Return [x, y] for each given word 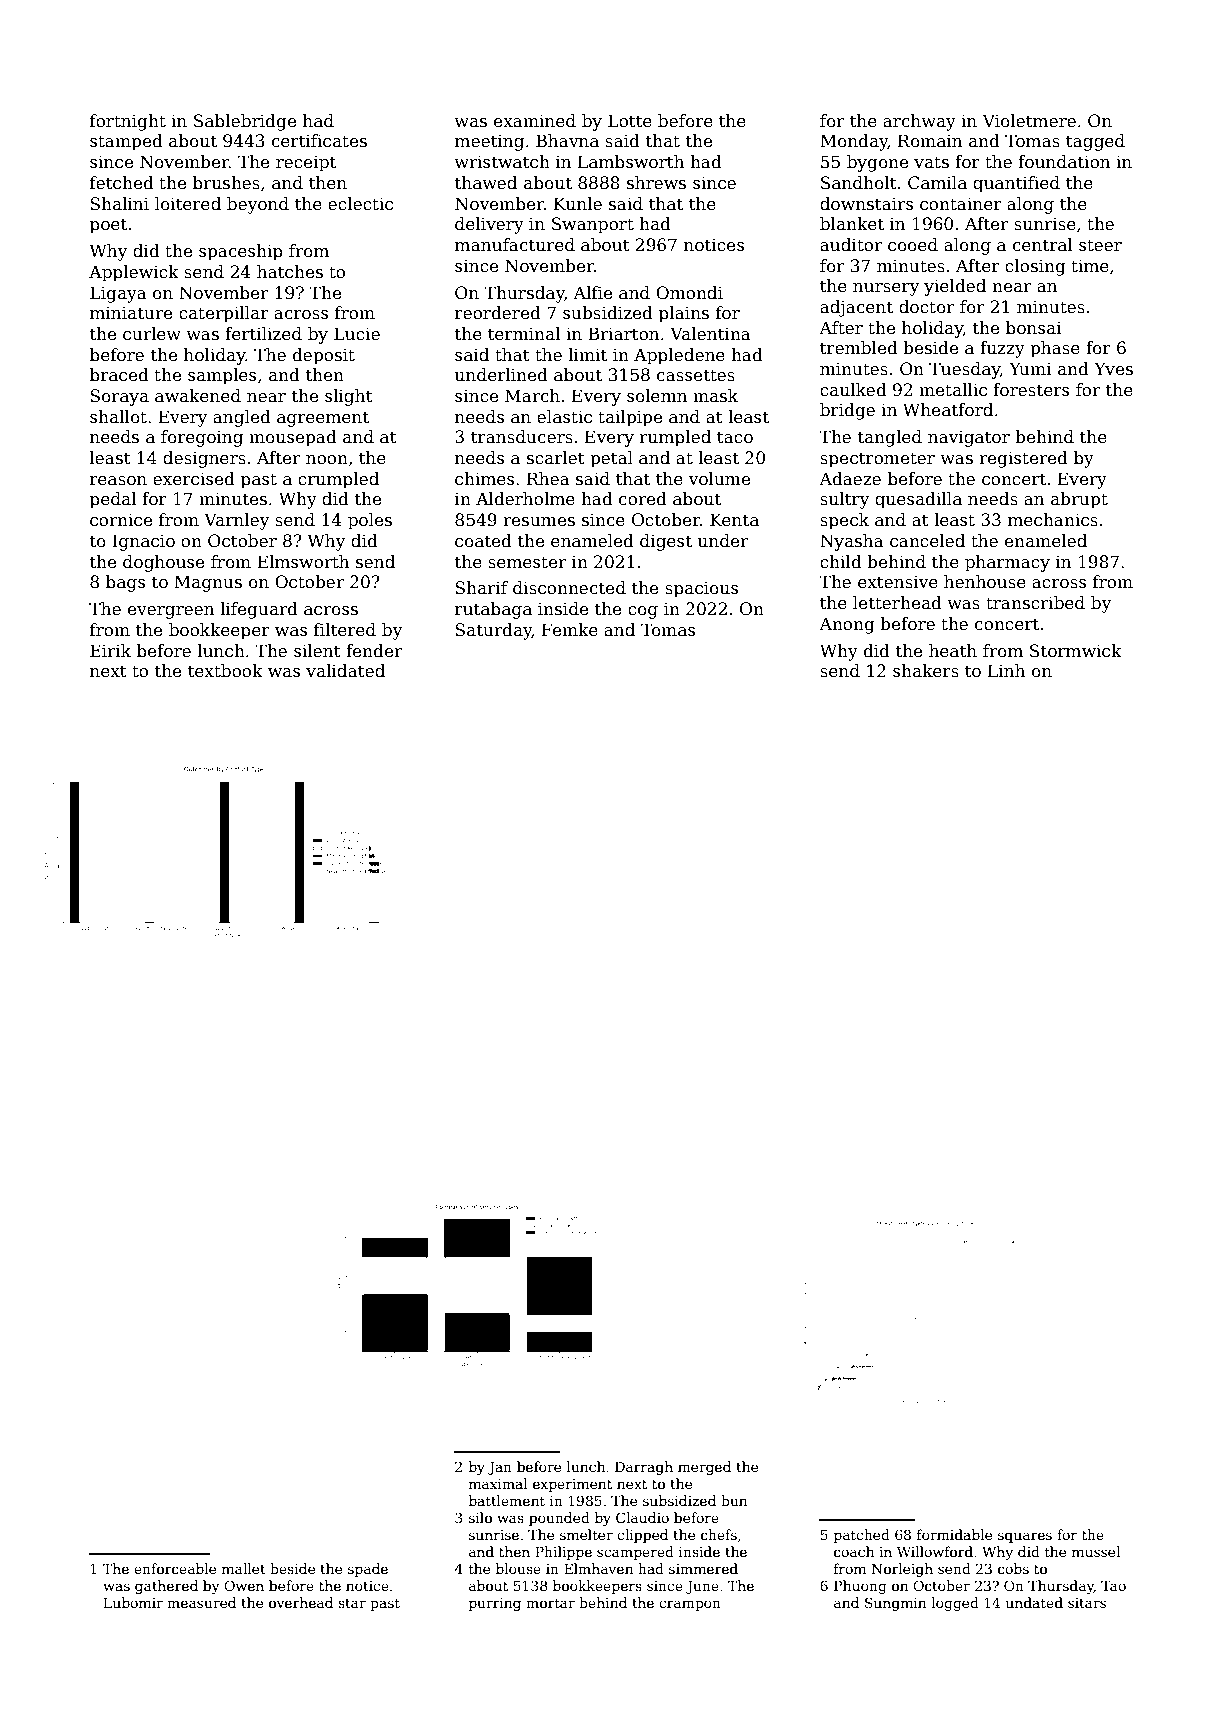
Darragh [644, 1468]
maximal [498, 1483]
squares [1025, 1537]
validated [345, 671]
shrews [656, 183]
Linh [1006, 670]
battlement [507, 1500]
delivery [489, 225]
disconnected [569, 588]
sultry [844, 500]
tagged [1095, 142]
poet [108, 226]
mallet [244, 1568]
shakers [926, 671]
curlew [152, 334]
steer [1100, 245]
